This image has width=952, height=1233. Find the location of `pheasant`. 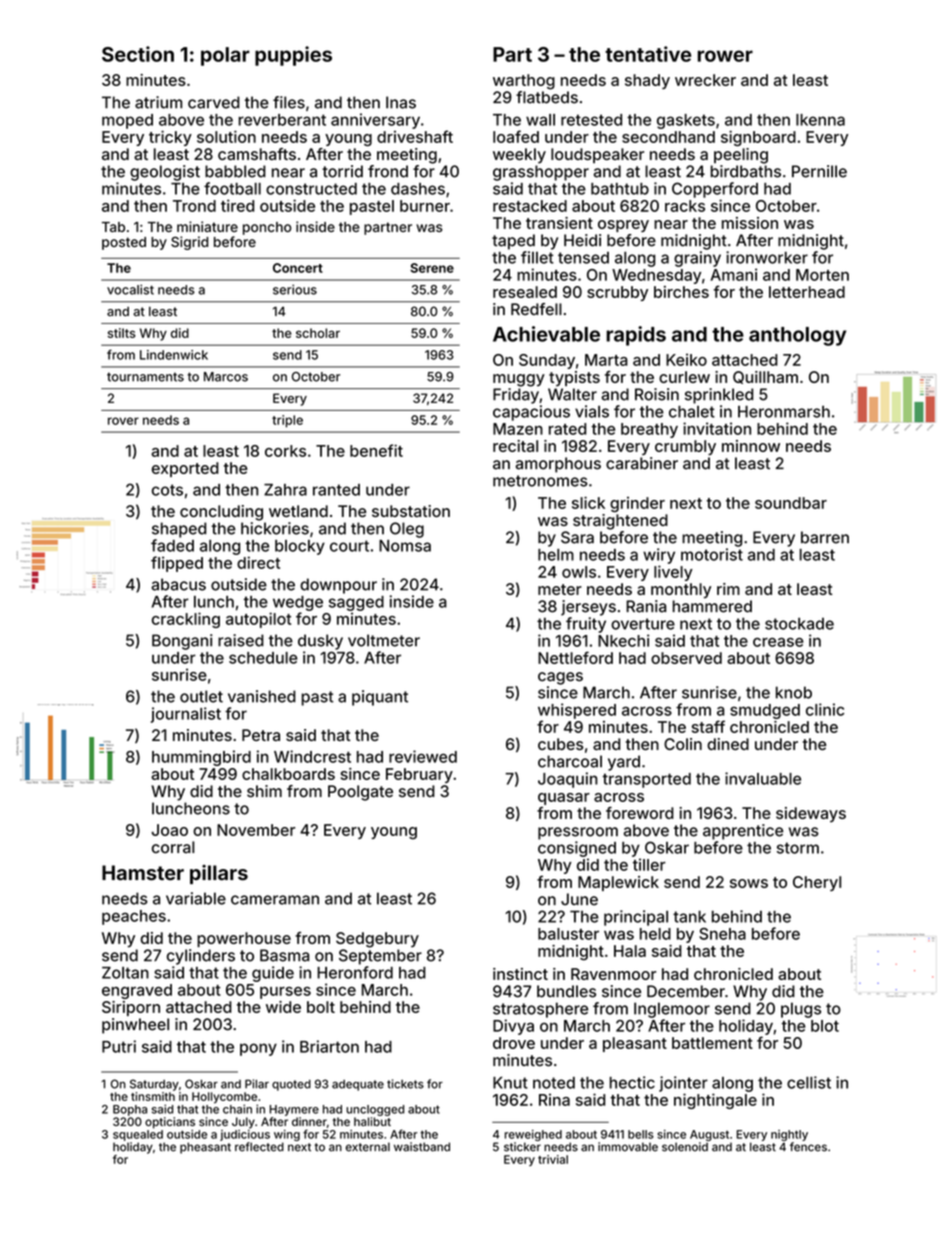

pheasant is located at coordinates (205, 1148).
